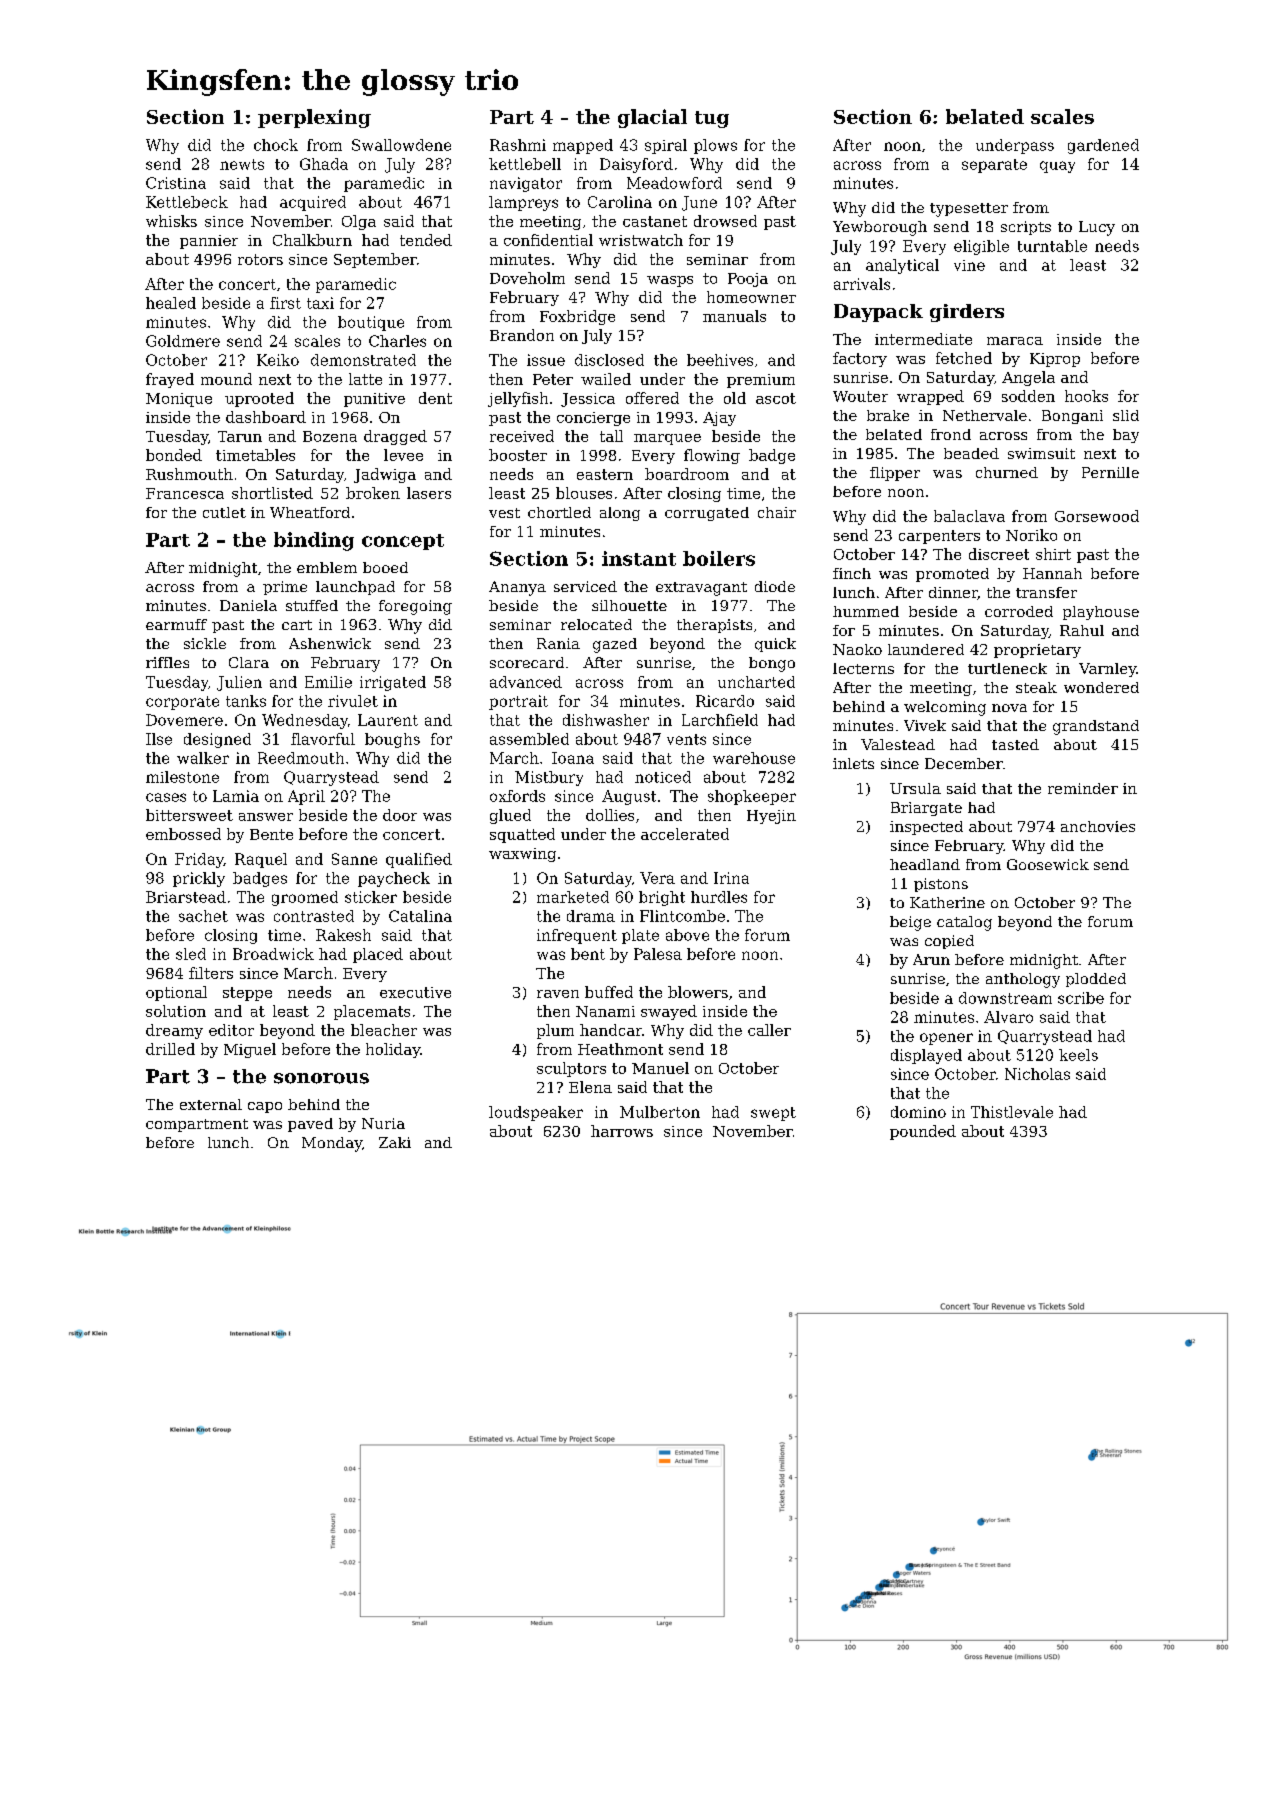  What do you see at coordinates (994, 166) in the page?
I see `separate` at bounding box center [994, 166].
